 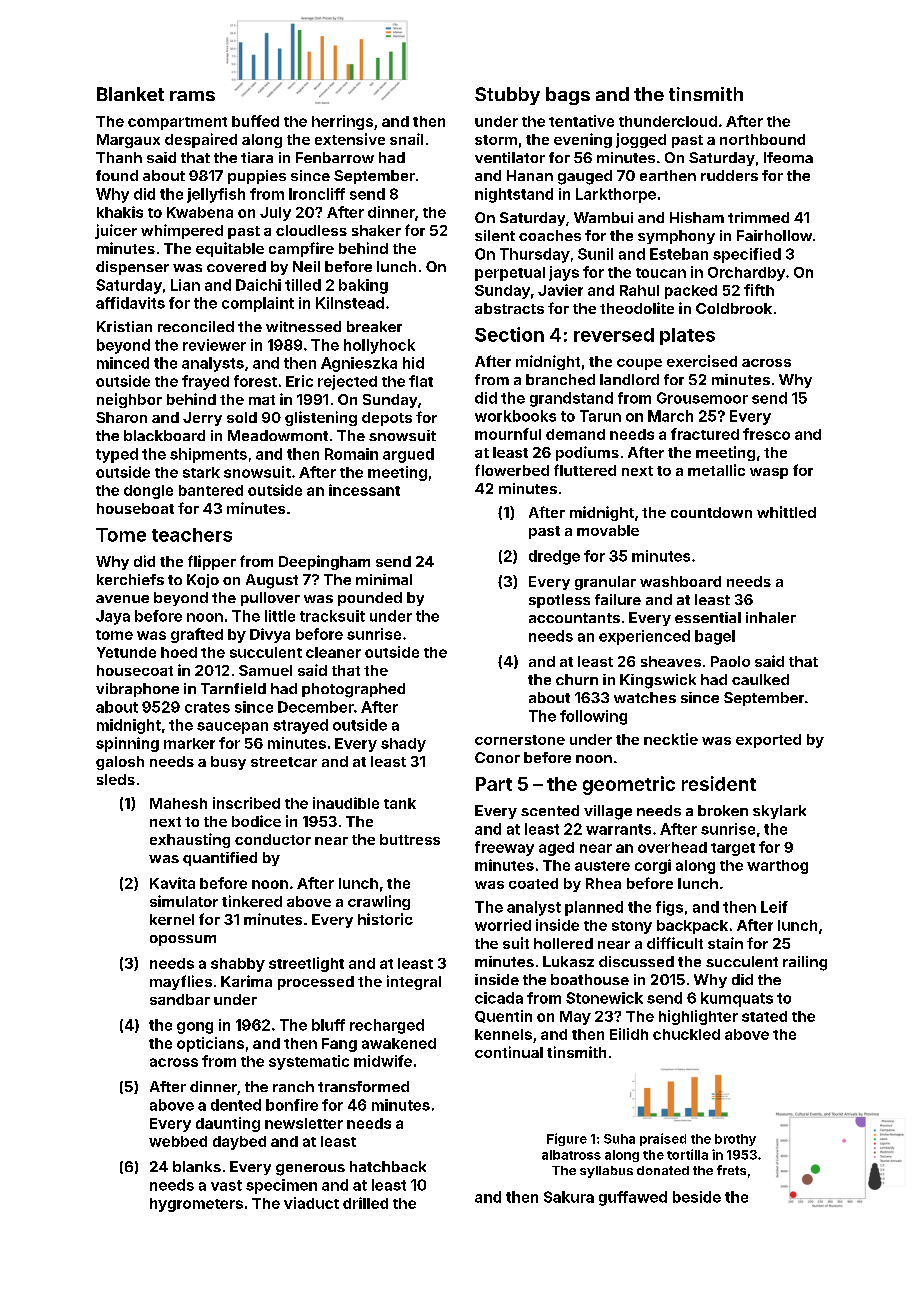 I want to click on caulked, so click(x=760, y=679).
